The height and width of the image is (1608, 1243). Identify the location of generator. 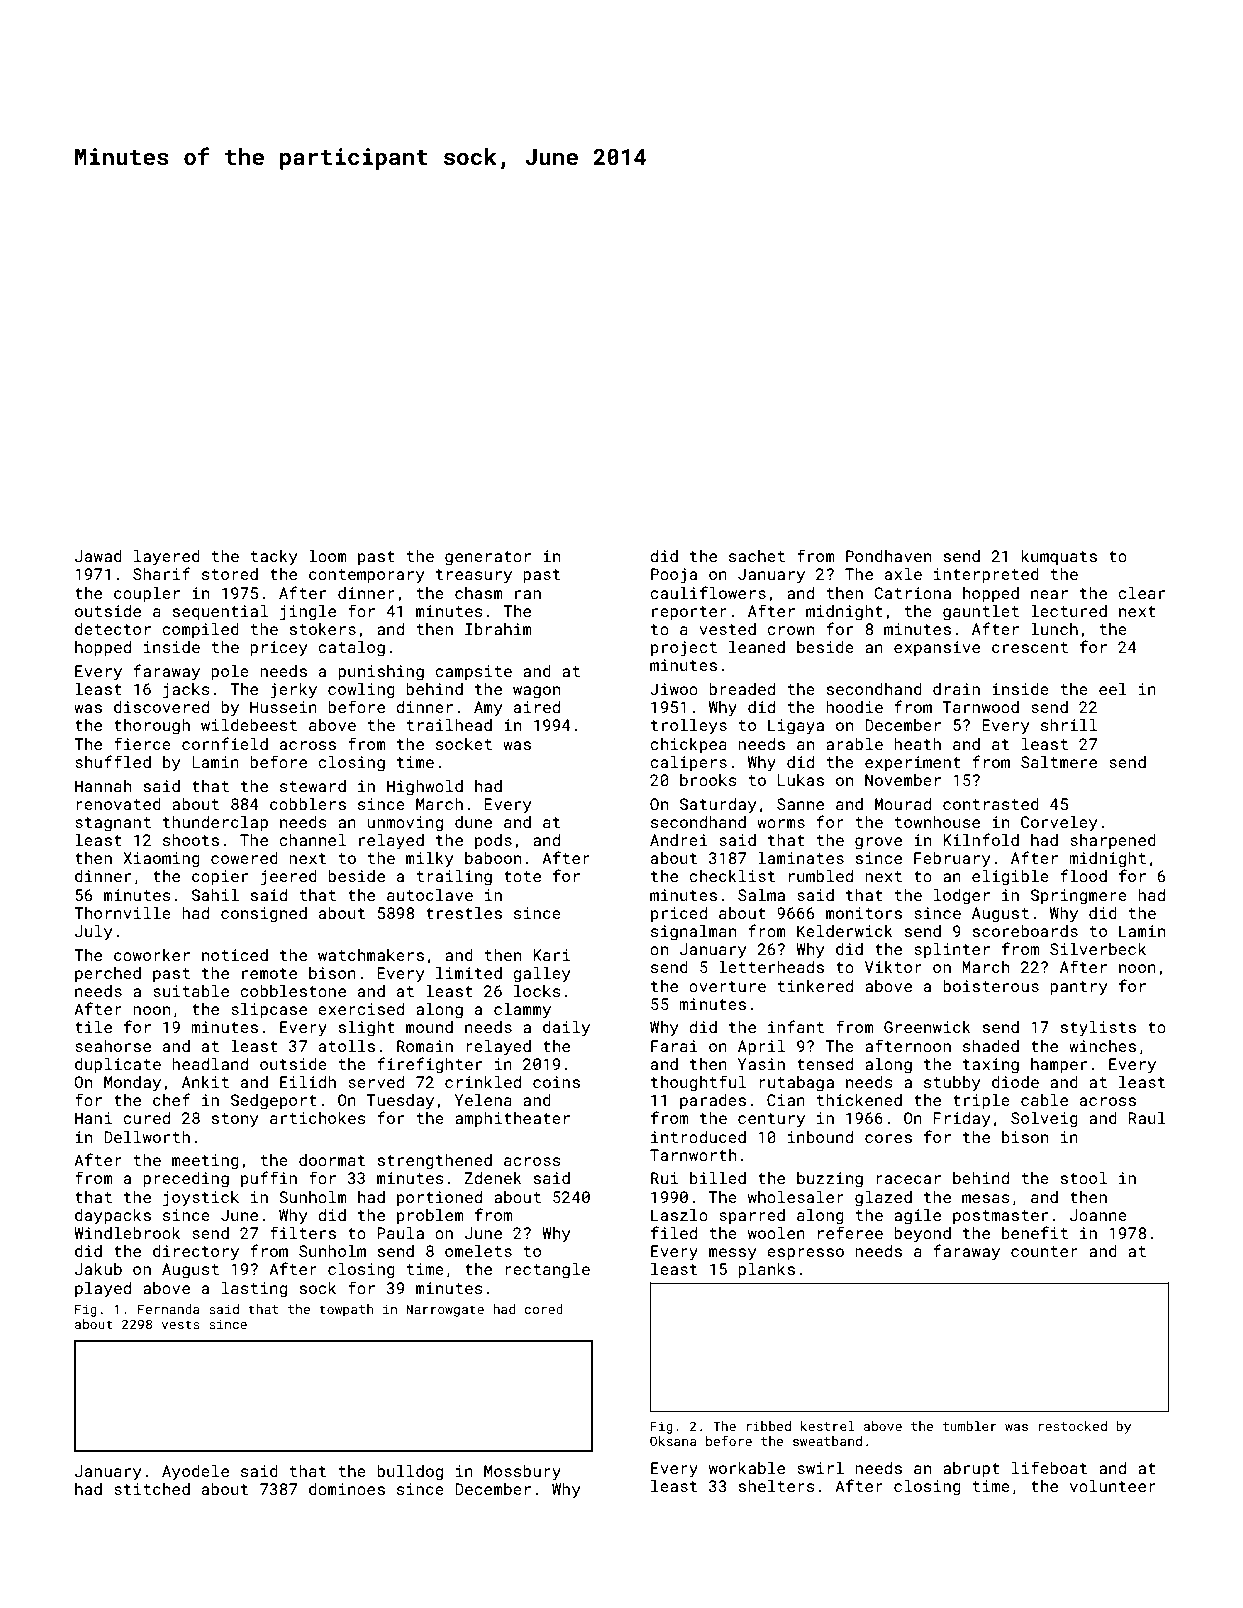
(488, 558).
